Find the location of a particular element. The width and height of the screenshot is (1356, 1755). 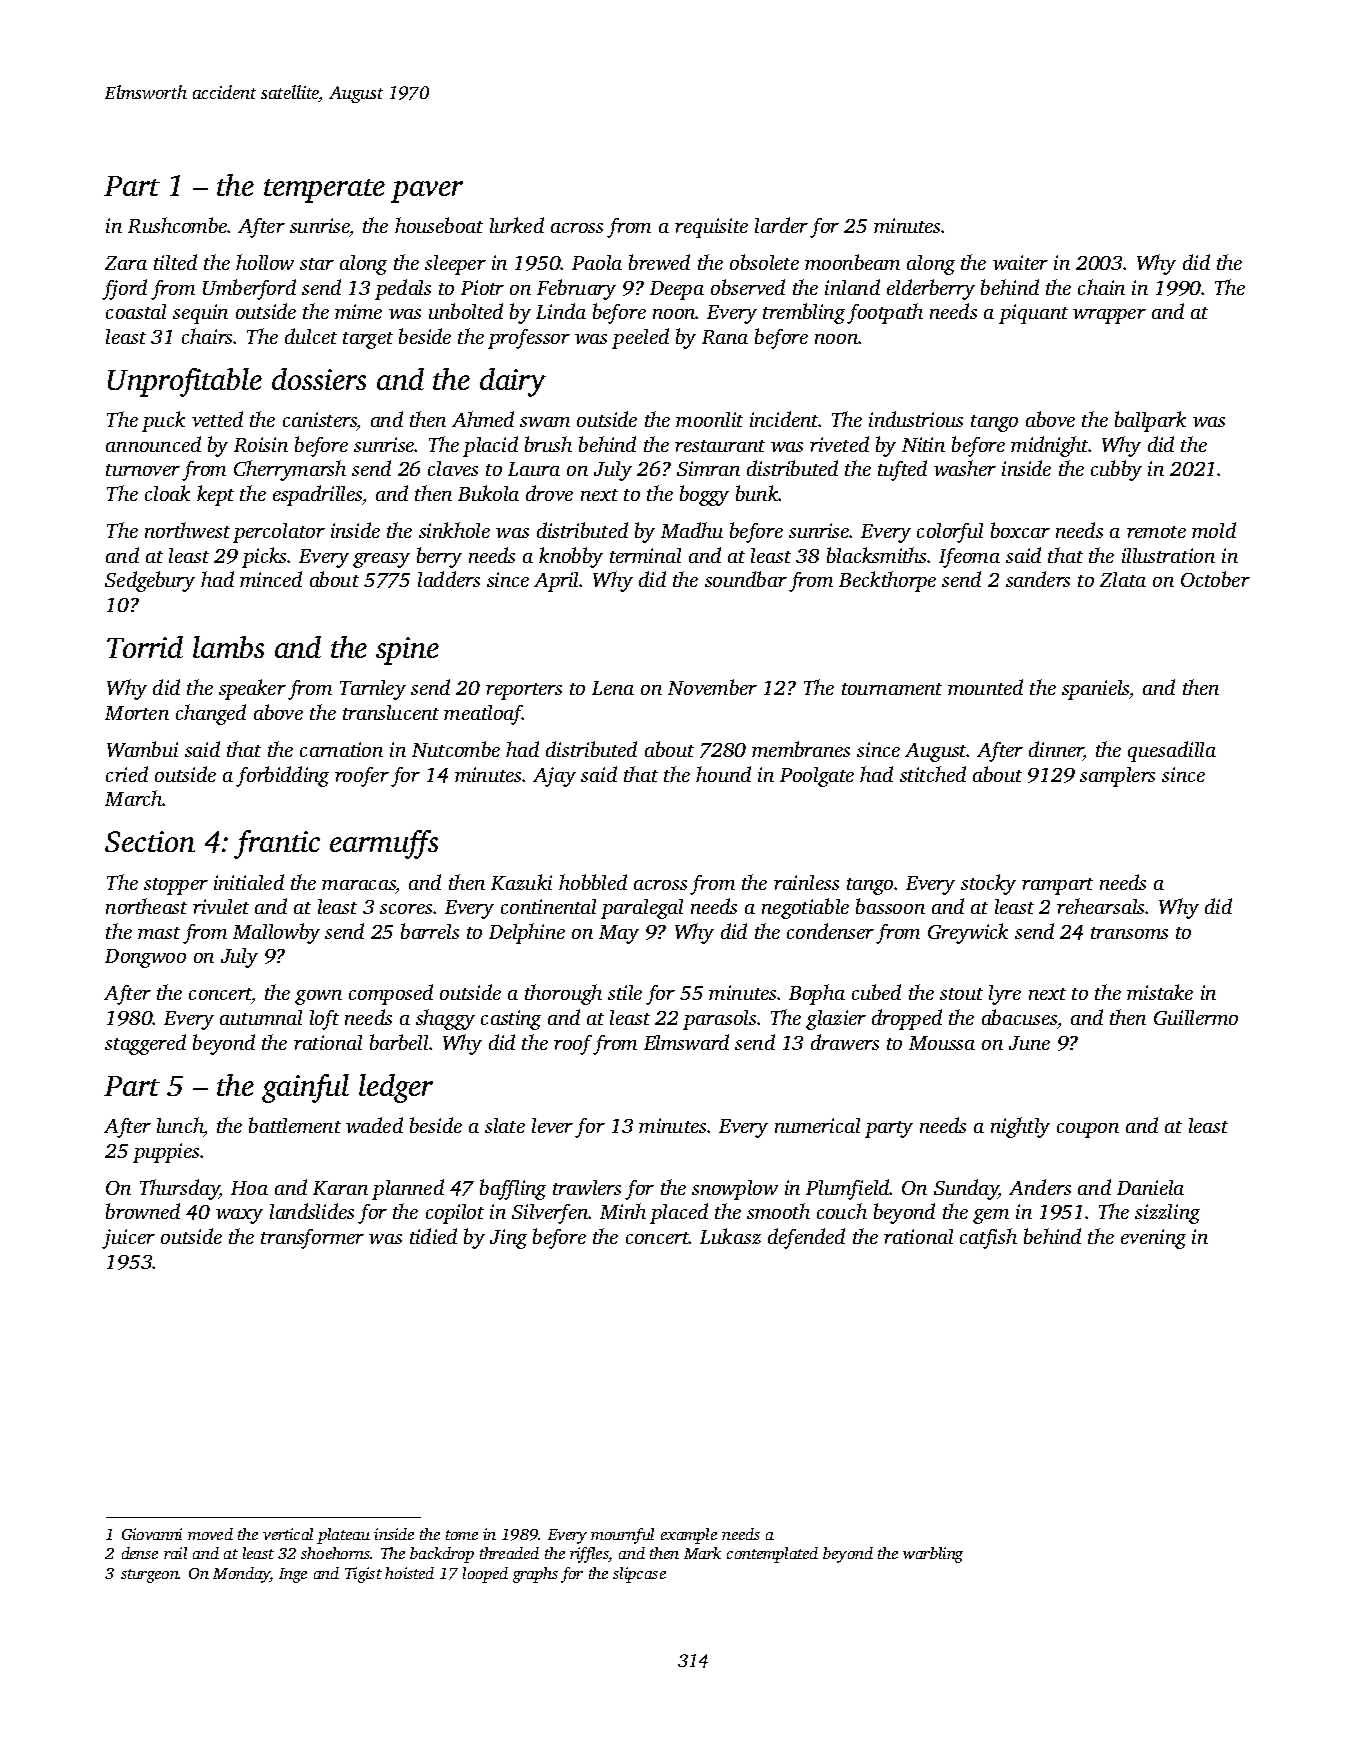

Deepa is located at coordinates (677, 290).
